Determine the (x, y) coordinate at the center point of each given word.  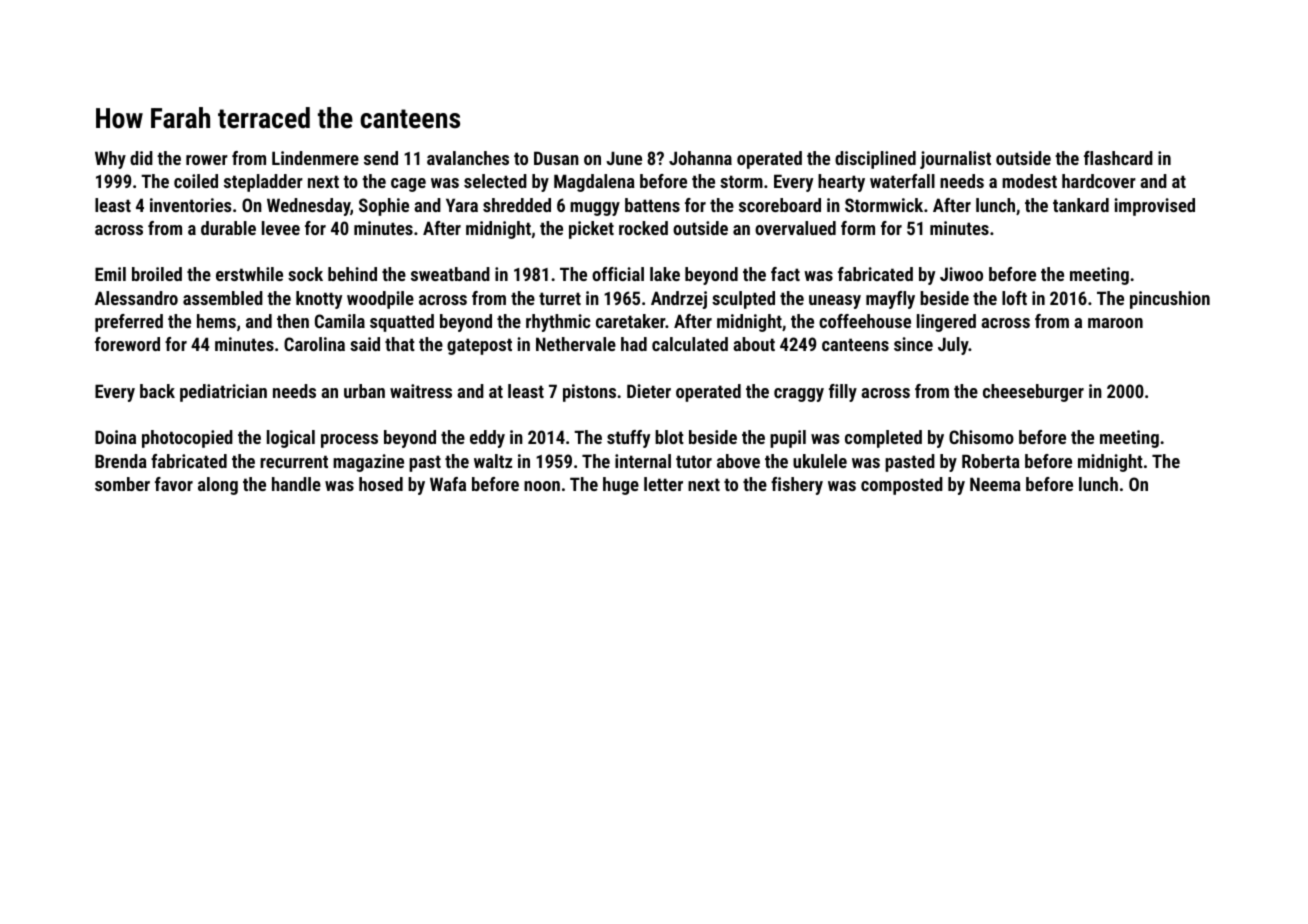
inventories (191, 205)
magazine (368, 463)
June (624, 158)
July (953, 346)
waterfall (902, 181)
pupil (788, 439)
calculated (690, 344)
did (141, 158)
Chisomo (981, 437)
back (157, 391)
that (400, 344)
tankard (1081, 205)
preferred (129, 323)
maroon (1115, 323)
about (754, 344)
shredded (517, 205)
